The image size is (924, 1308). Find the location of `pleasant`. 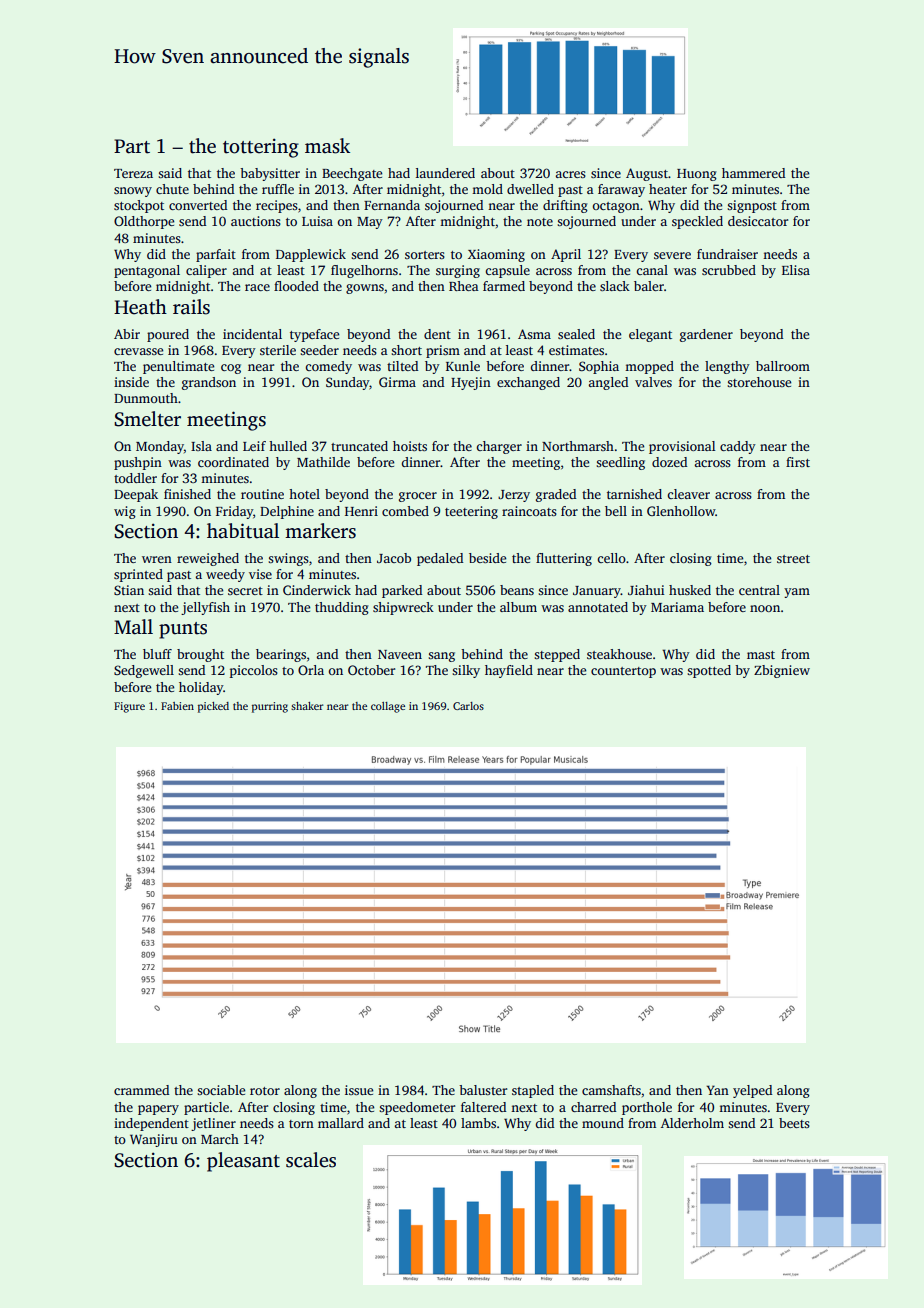

pleasant is located at coordinates (243, 1162).
